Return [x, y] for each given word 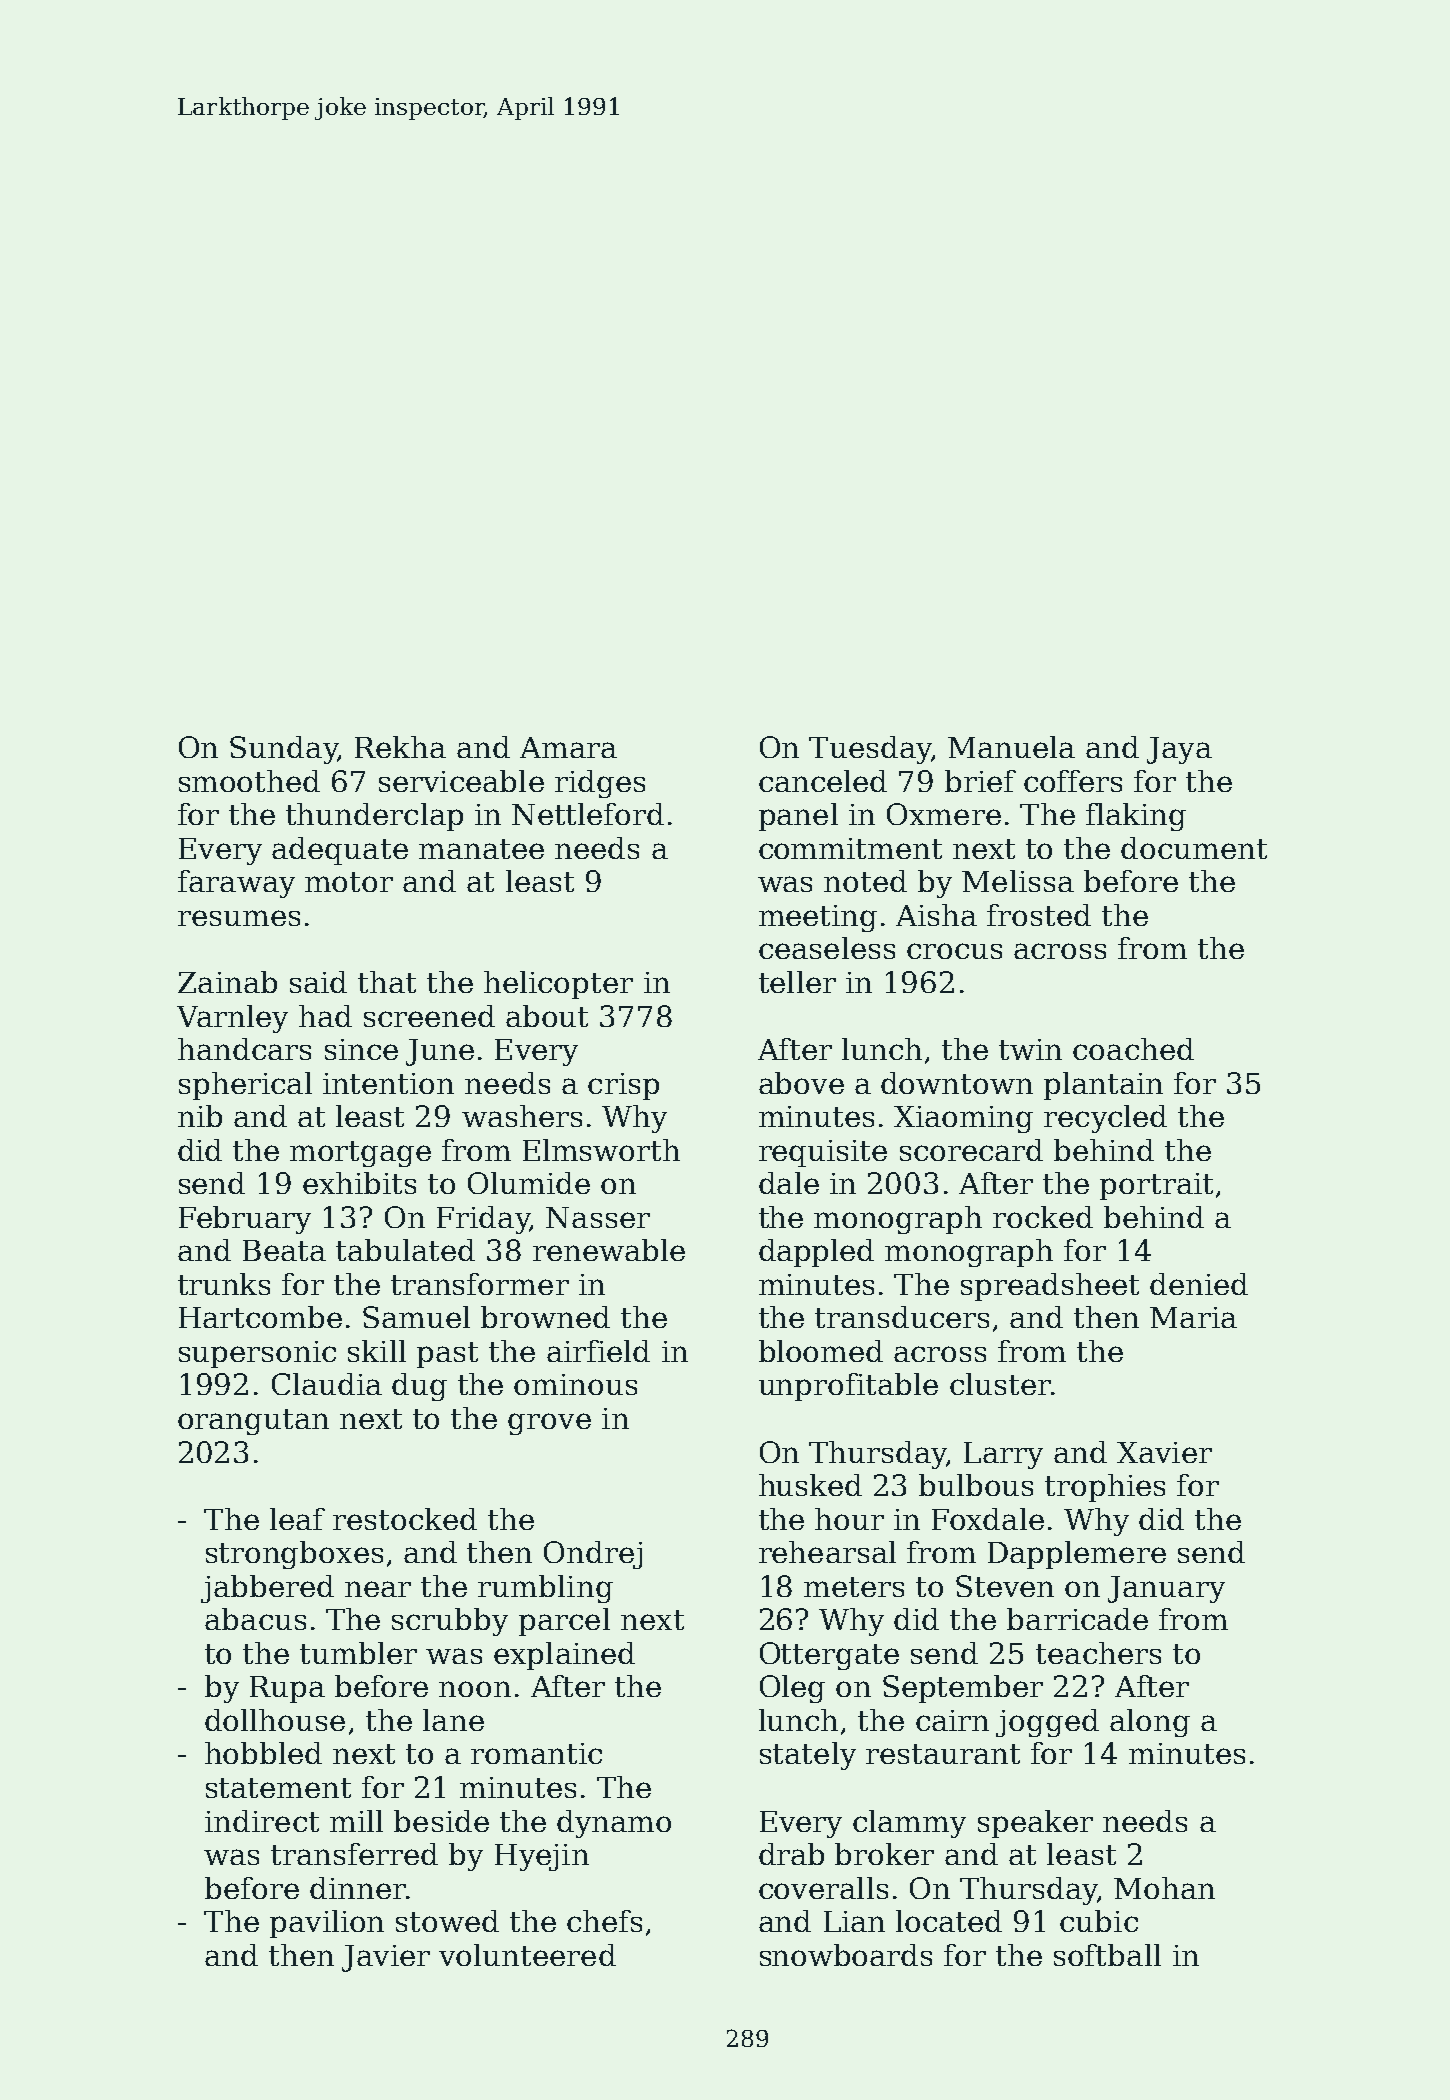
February [245, 1220]
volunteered [527, 1955]
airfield [598, 1351]
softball [1107, 1955]
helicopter [558, 985]
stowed [447, 1921]
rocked [1043, 1217]
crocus [954, 951]
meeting [818, 918]
